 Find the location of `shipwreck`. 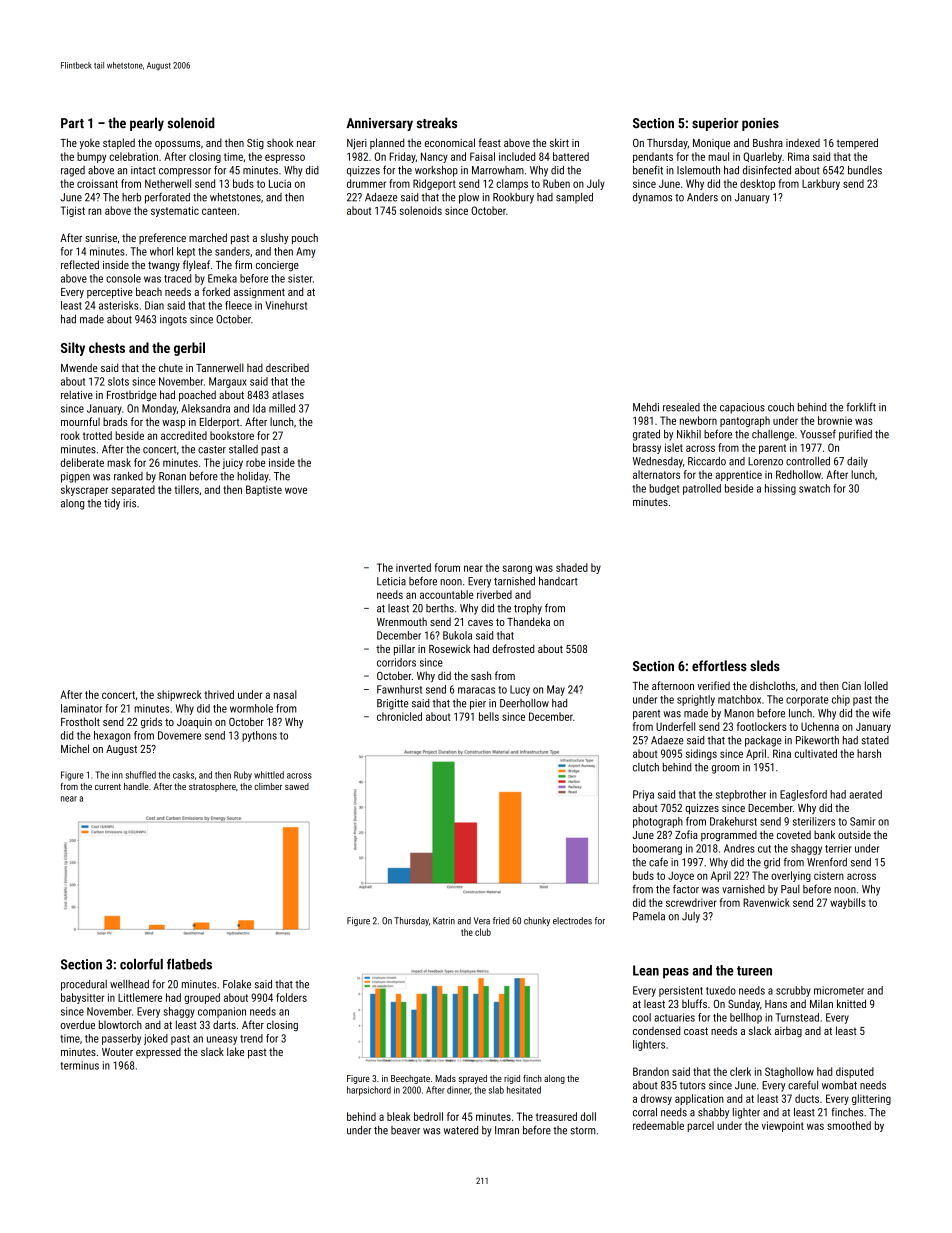

shipwreck is located at coordinates (179, 695).
